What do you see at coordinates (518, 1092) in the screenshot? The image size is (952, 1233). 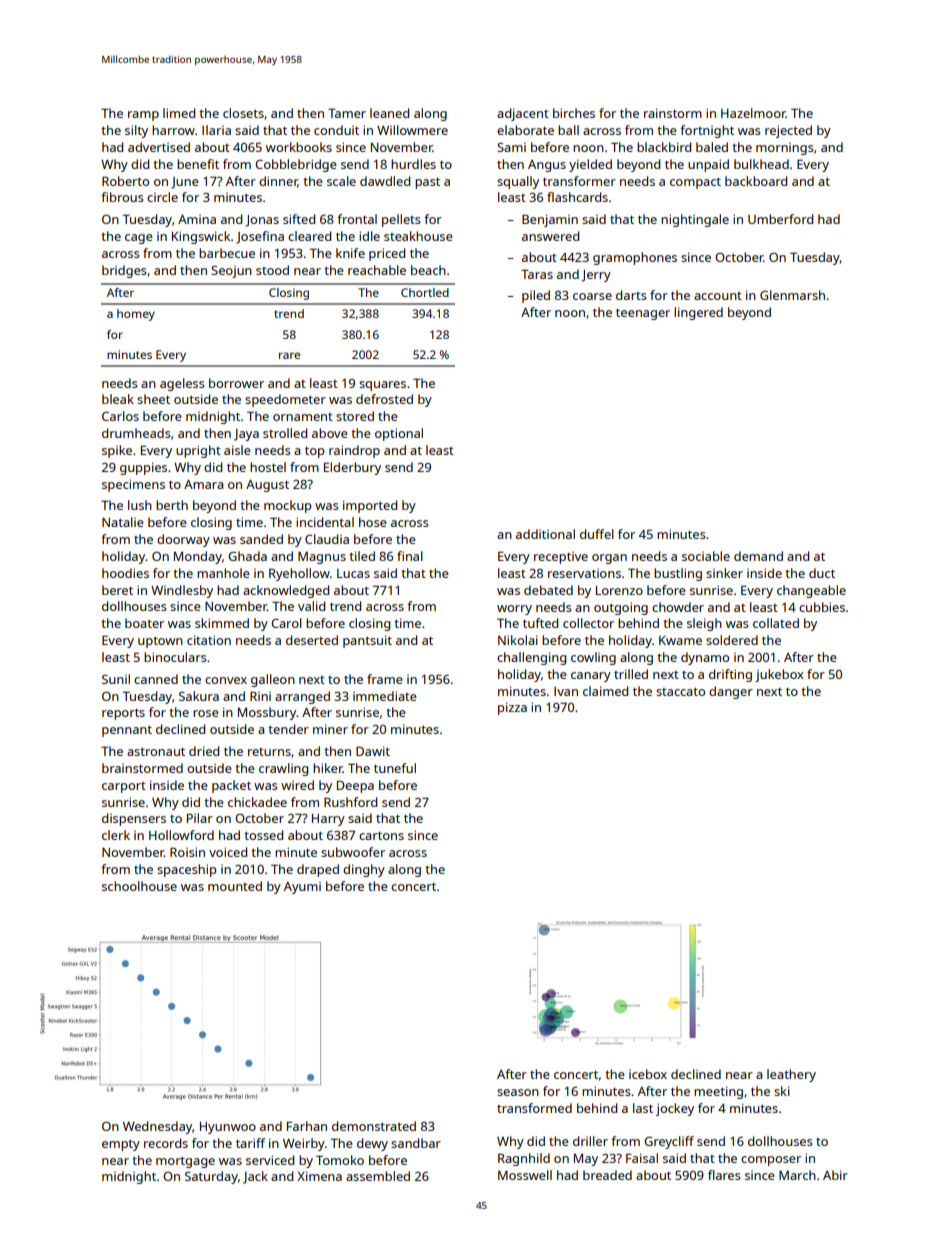 I see `season` at bounding box center [518, 1092].
